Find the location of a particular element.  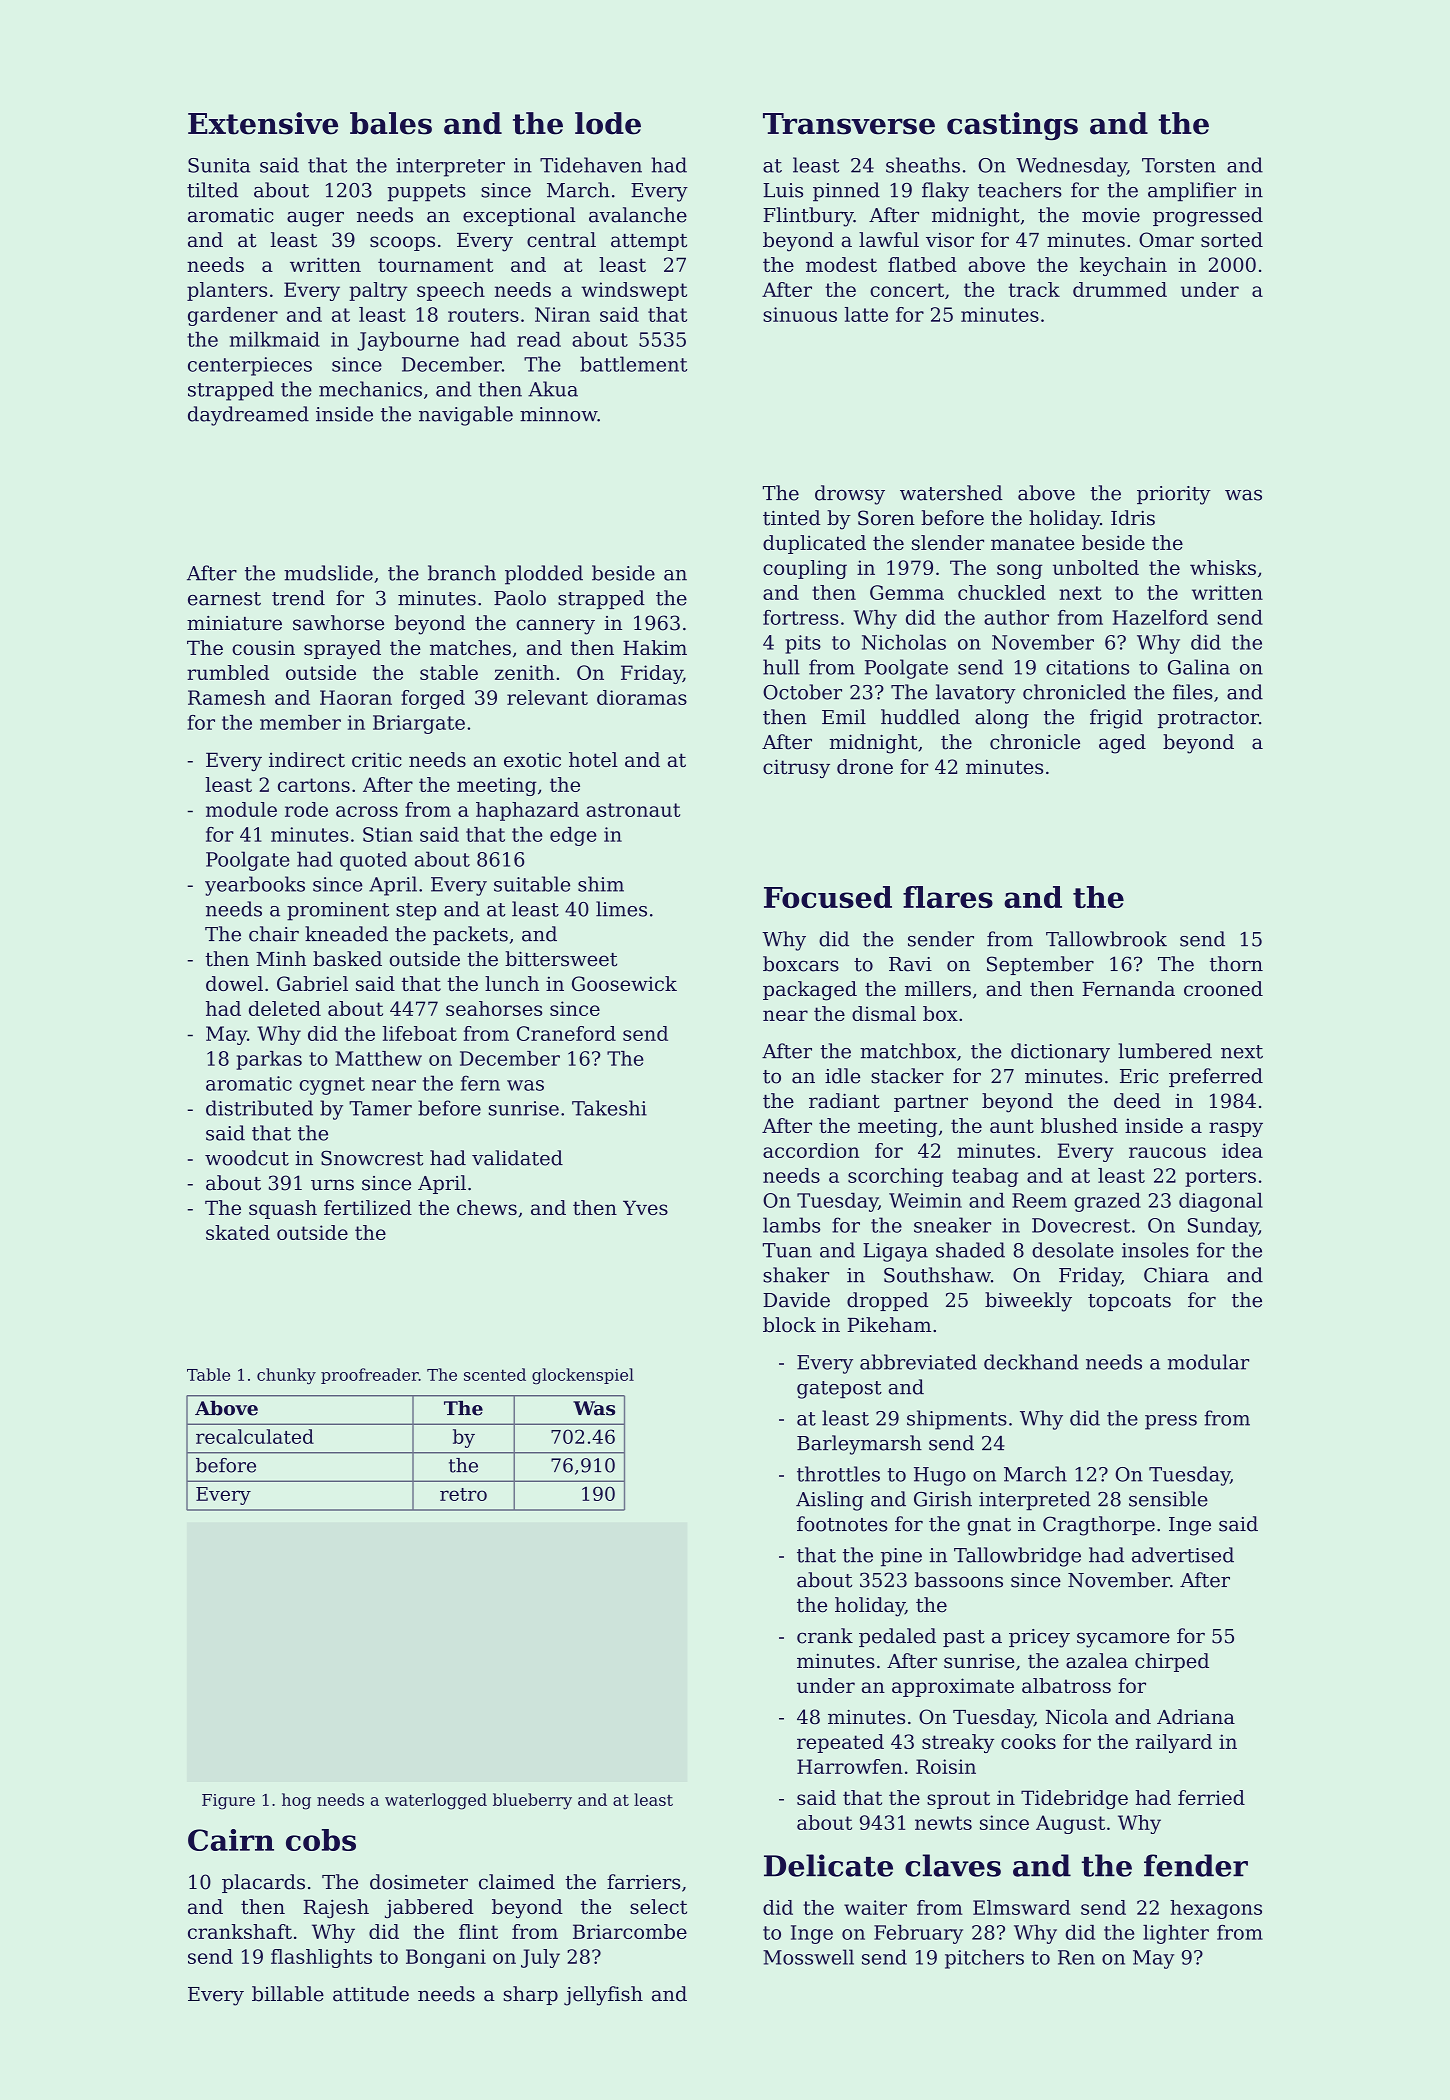

fender is located at coordinates (1196, 1865).
